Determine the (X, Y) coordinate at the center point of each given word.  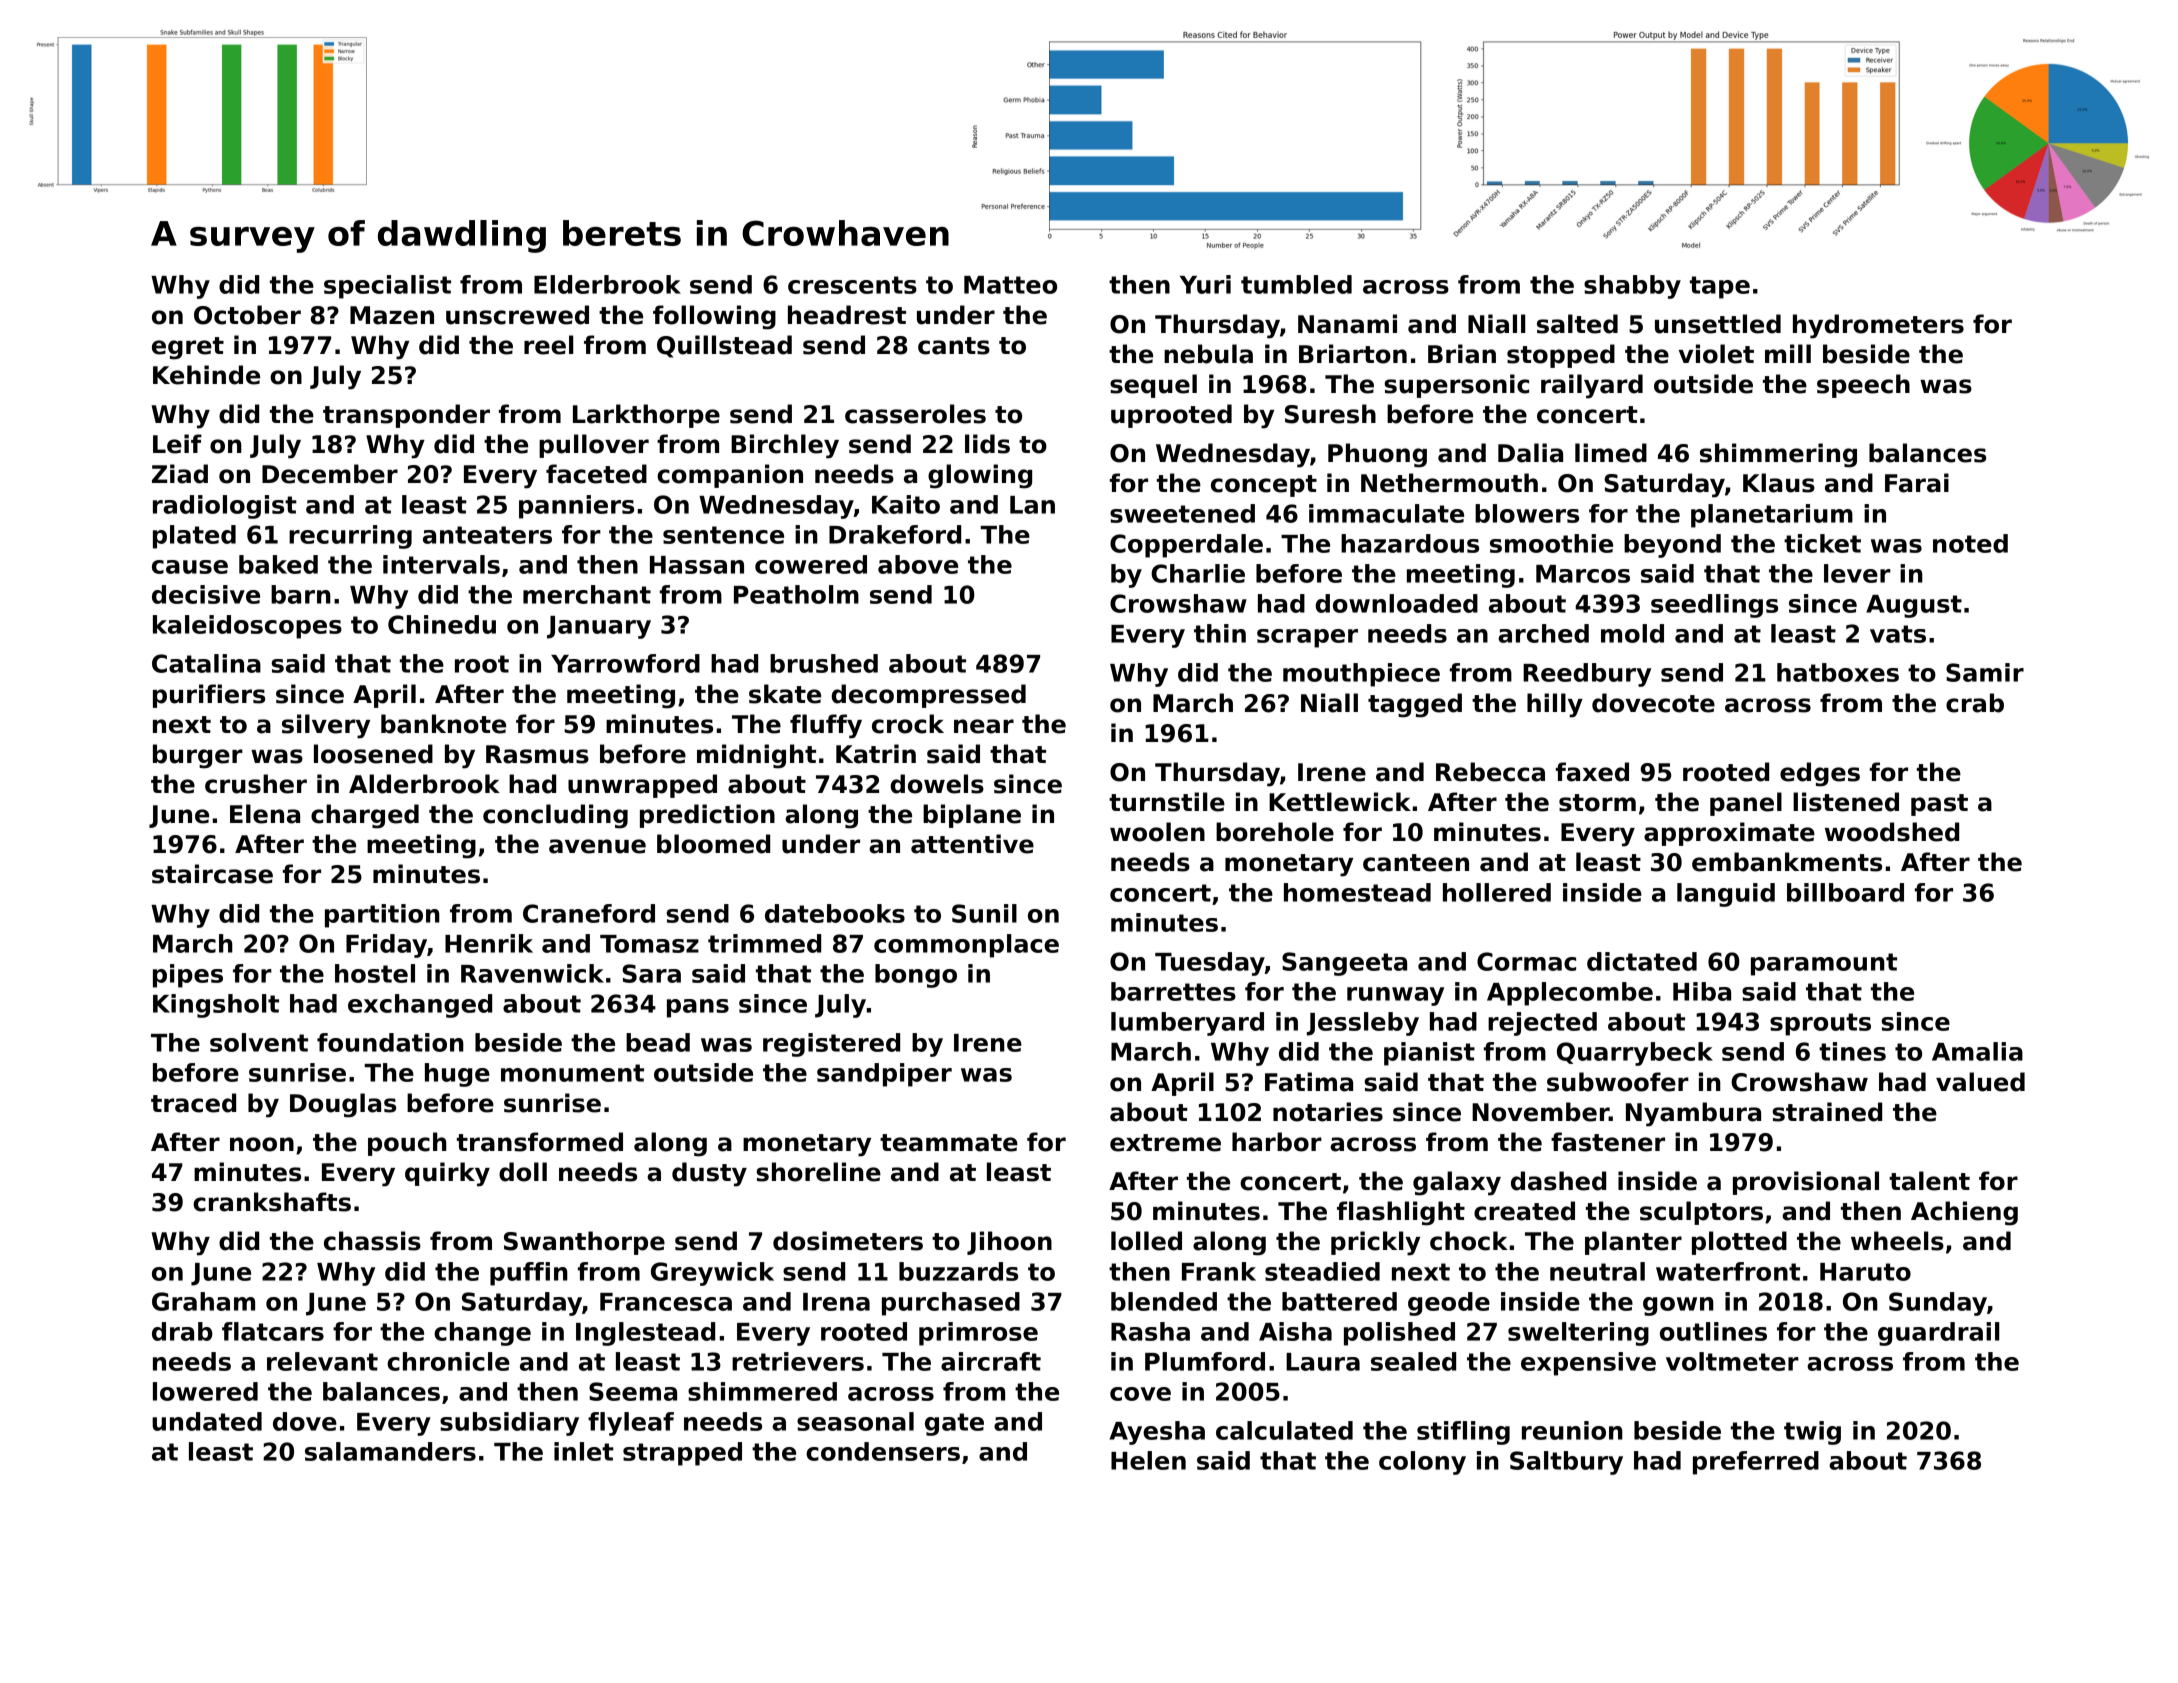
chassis (372, 1241)
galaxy (1457, 1183)
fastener (1608, 1142)
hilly (1555, 705)
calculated (1284, 1430)
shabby (1632, 287)
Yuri (1205, 284)
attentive (972, 844)
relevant (322, 1361)
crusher (256, 784)
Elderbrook (607, 284)
